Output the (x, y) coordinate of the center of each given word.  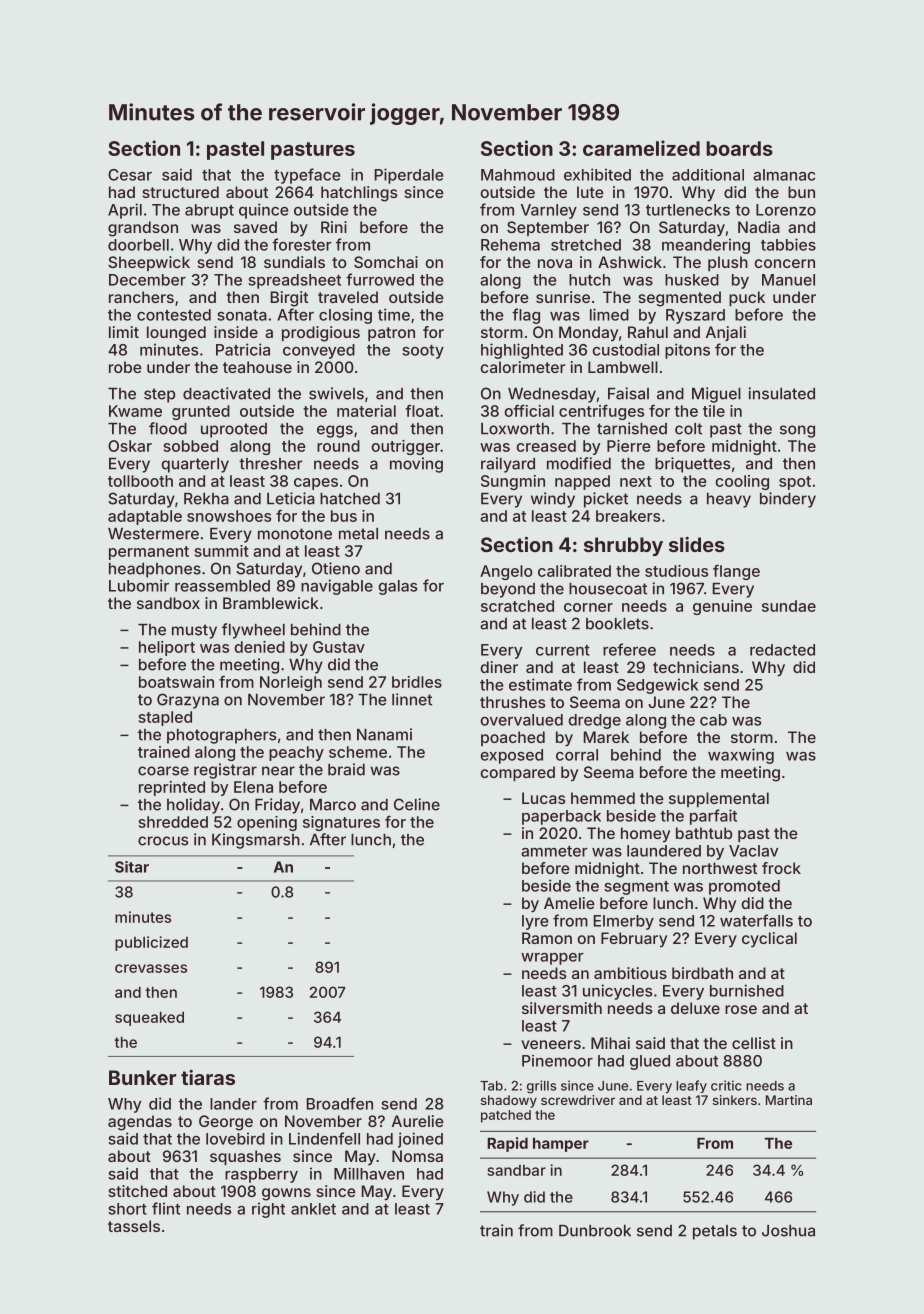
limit (124, 332)
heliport (167, 648)
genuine (722, 607)
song (797, 431)
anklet (313, 1209)
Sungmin (513, 482)
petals (715, 1232)
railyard (508, 465)
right (268, 1210)
